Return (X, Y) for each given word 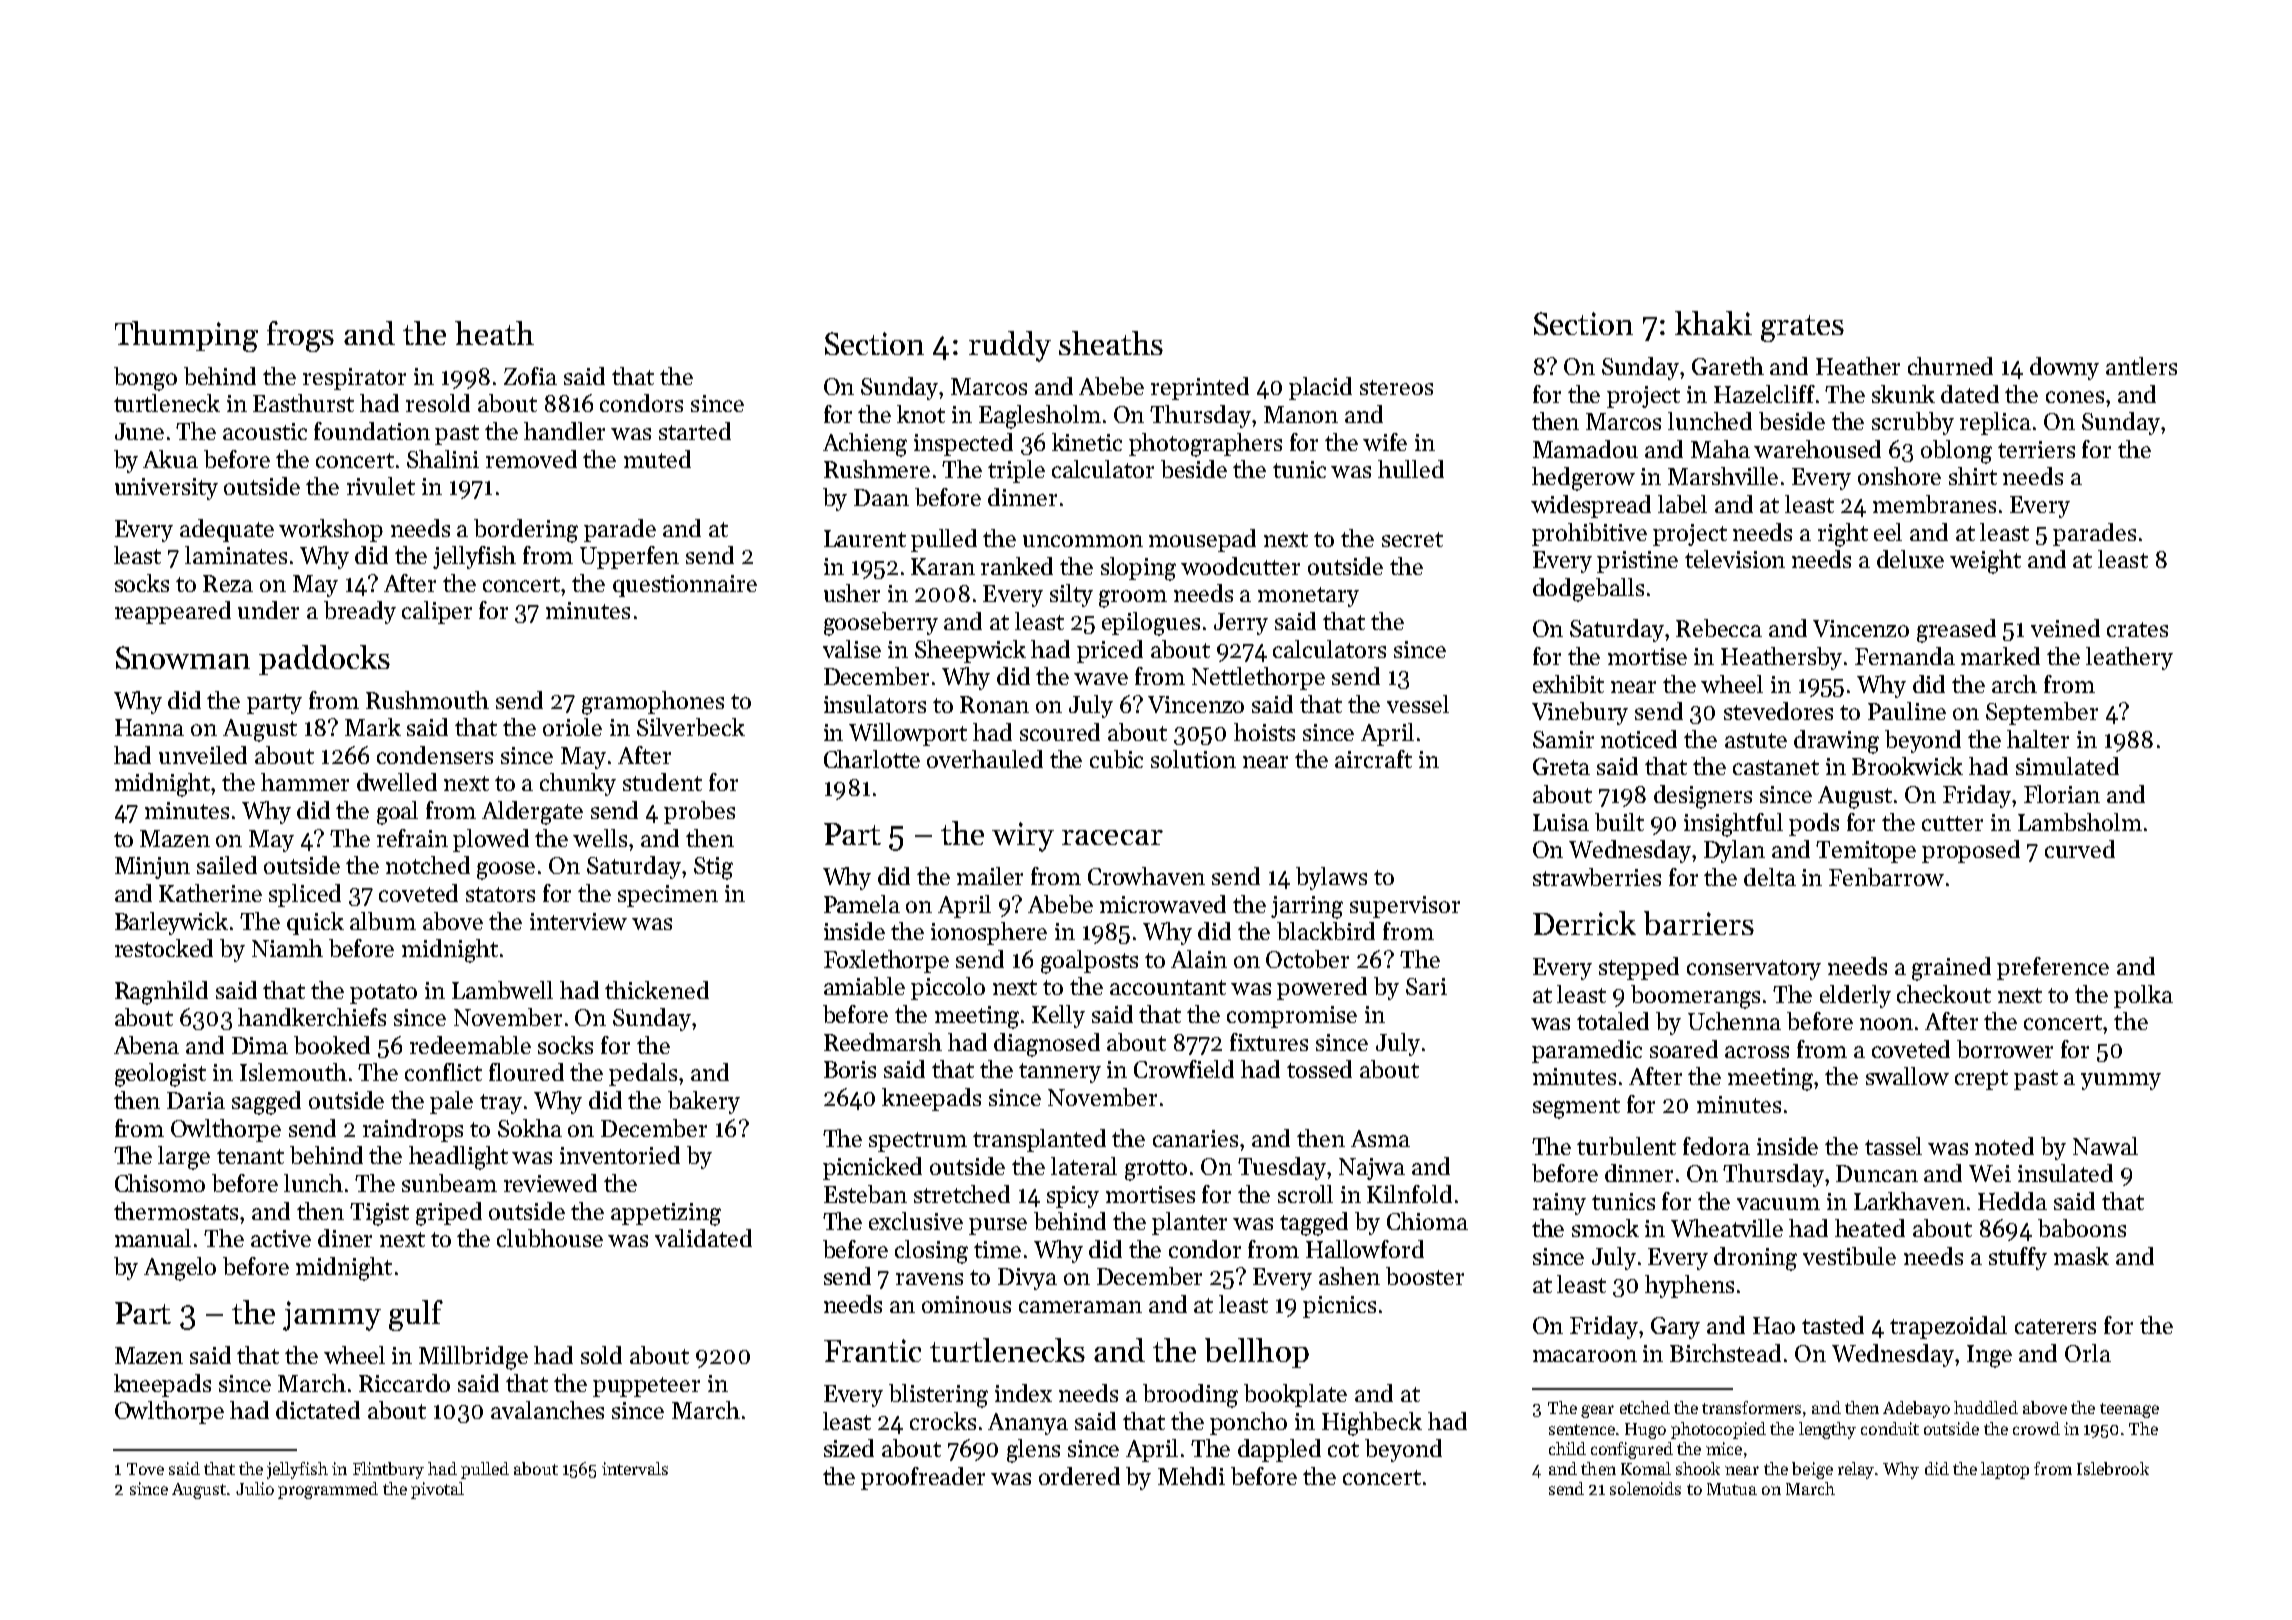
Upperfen (629, 557)
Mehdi (1191, 1476)
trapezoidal (1948, 1327)
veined (2065, 628)
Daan (881, 497)
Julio (255, 1488)
